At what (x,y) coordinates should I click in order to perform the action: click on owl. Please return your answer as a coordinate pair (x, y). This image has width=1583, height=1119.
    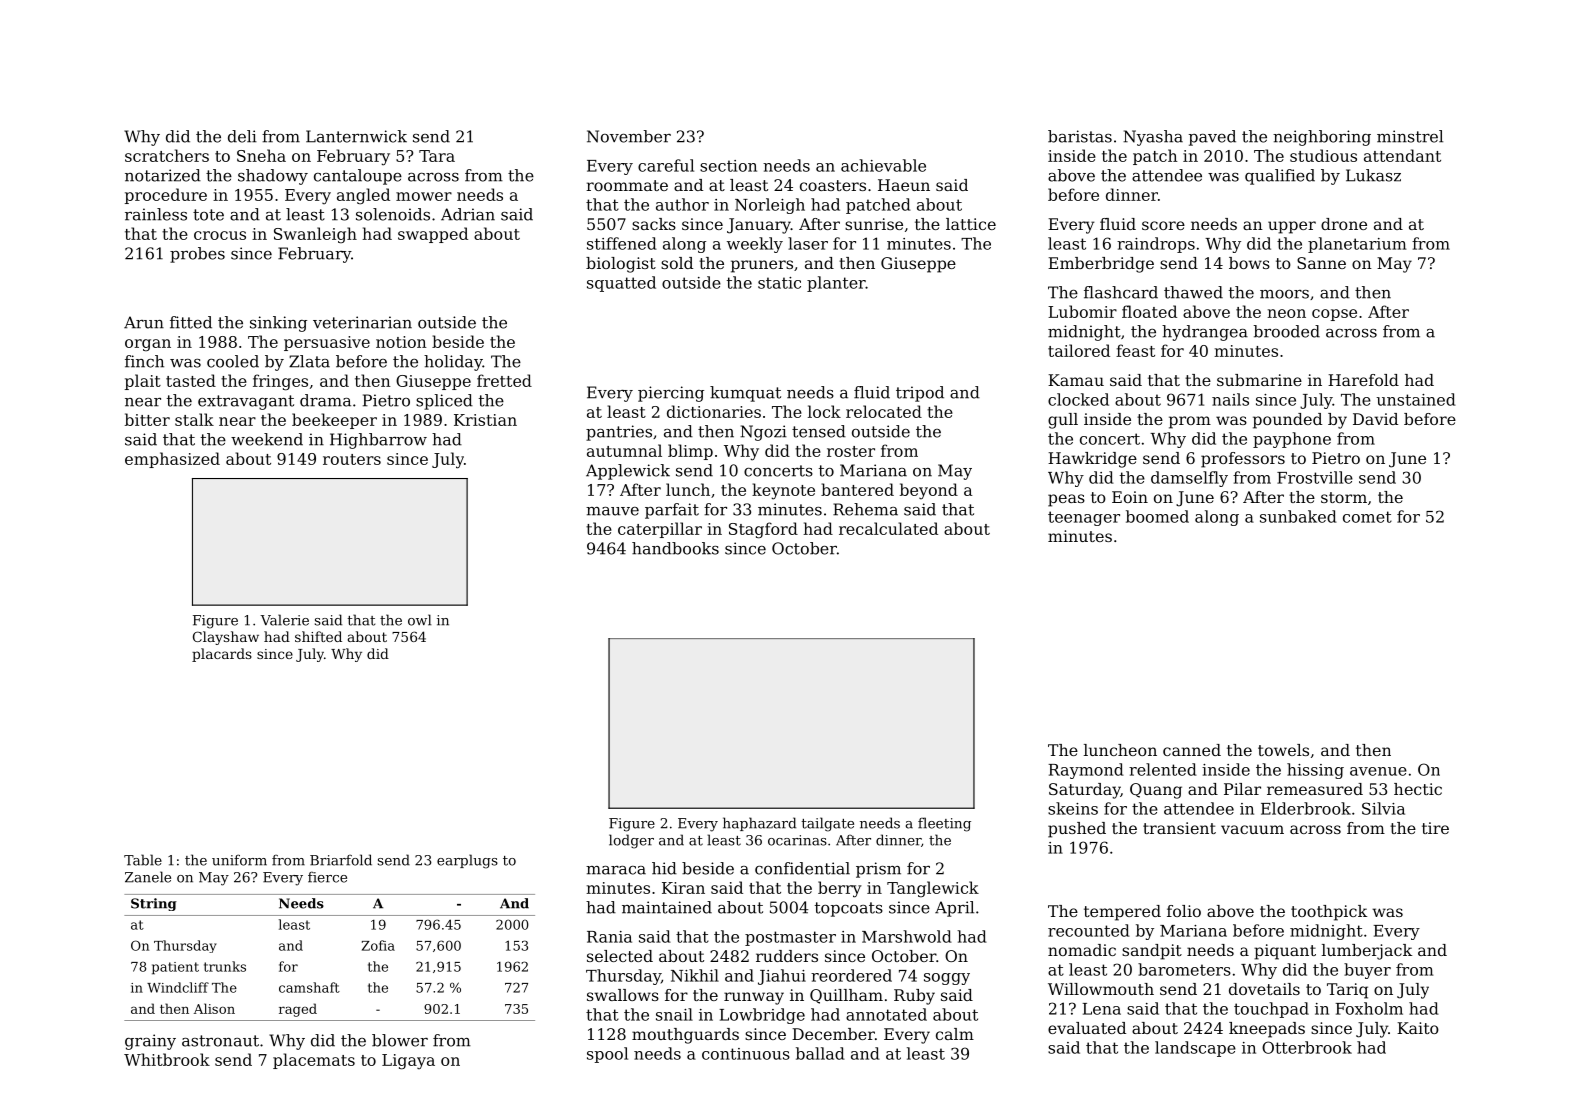
    Looking at the image, I should click on (419, 620).
